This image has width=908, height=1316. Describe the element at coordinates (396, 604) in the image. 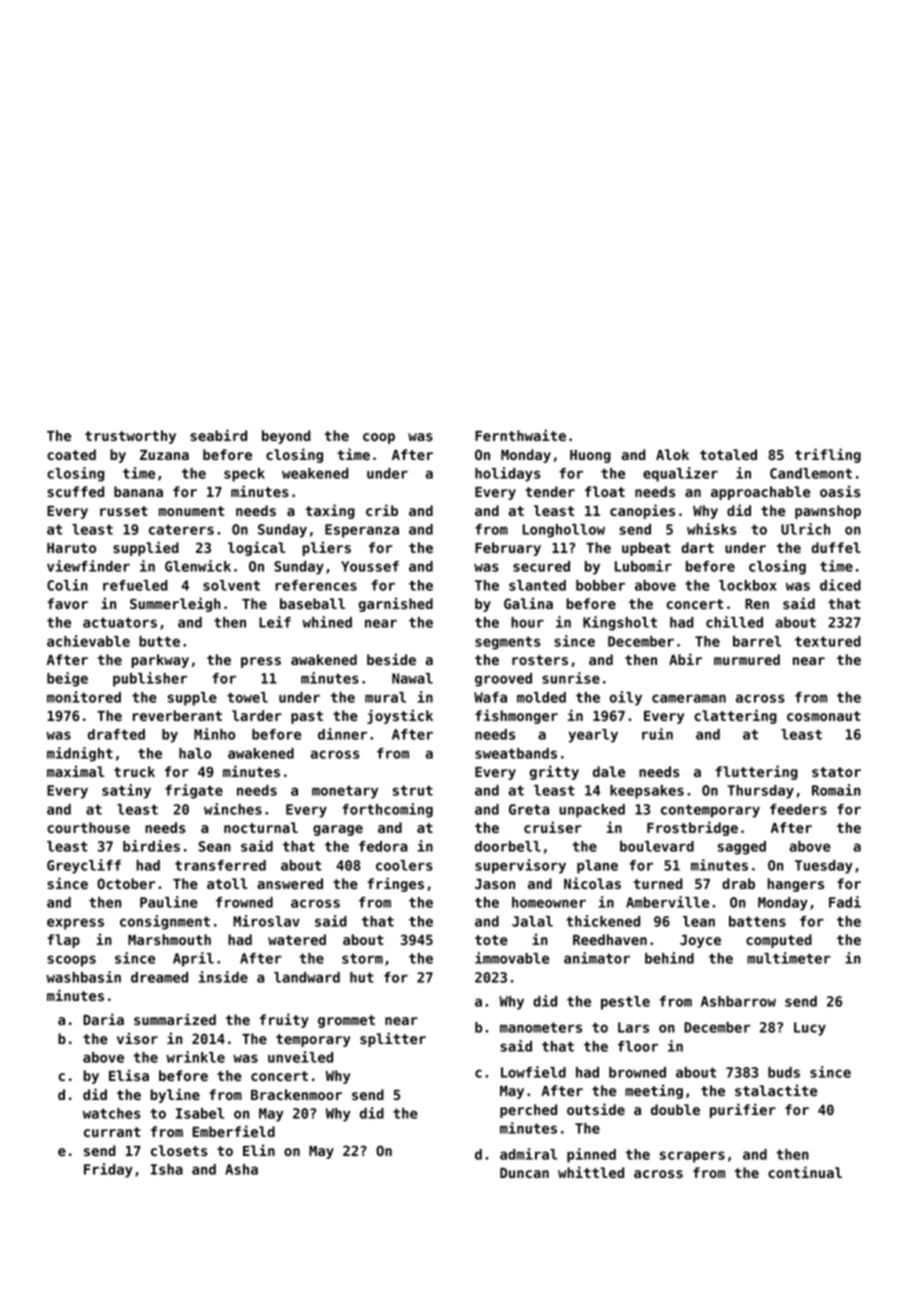

I see `garnished` at that location.
